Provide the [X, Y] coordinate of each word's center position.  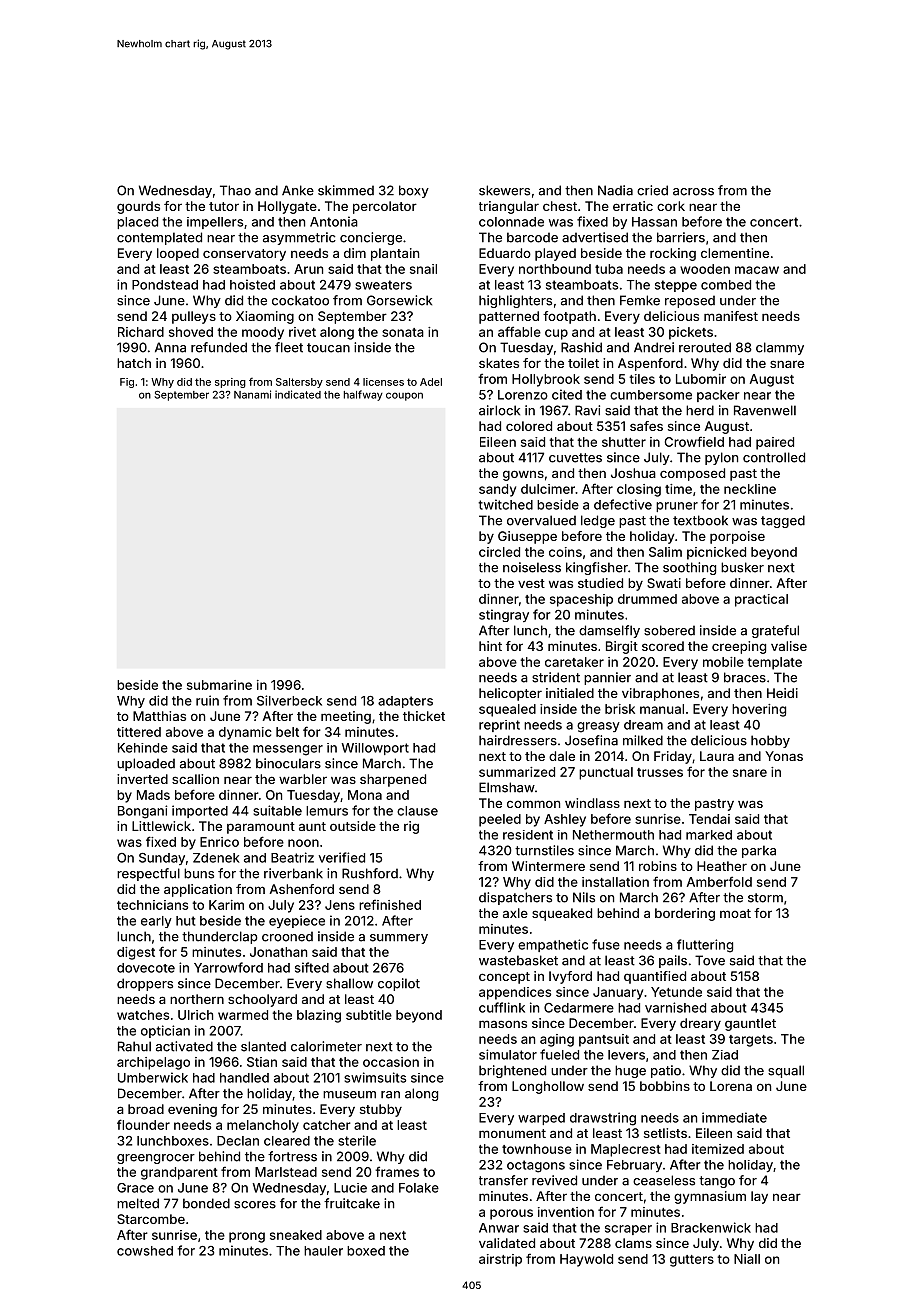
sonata [403, 332]
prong [247, 1237]
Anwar [499, 1228]
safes [646, 426]
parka [759, 851]
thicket [424, 716]
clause [417, 811]
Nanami [252, 394]
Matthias [159, 716]
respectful [148, 874]
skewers [504, 190]
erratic [633, 206]
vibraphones [660, 694]
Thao [235, 190]
